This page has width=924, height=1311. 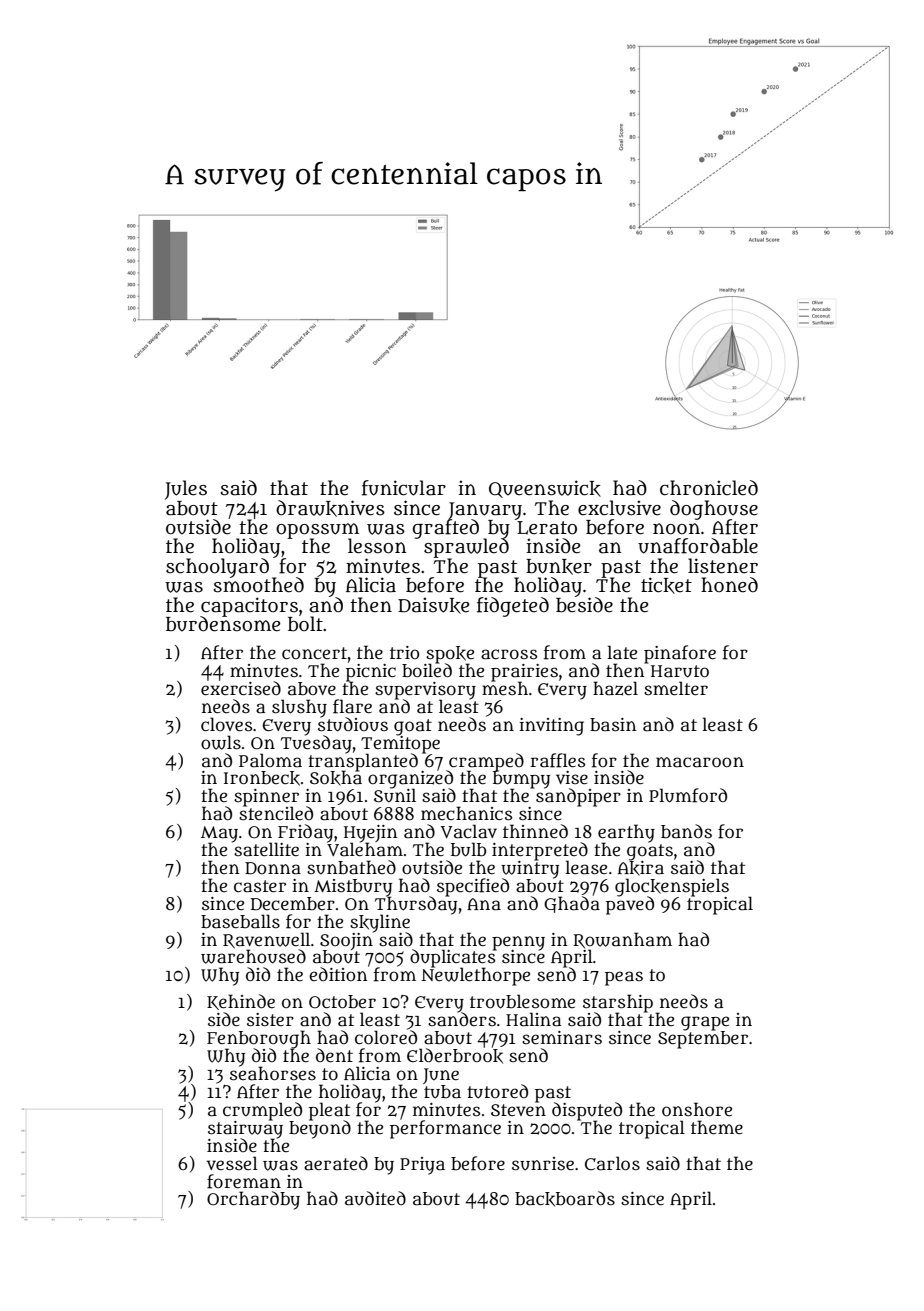 I want to click on audited, so click(x=375, y=1198).
